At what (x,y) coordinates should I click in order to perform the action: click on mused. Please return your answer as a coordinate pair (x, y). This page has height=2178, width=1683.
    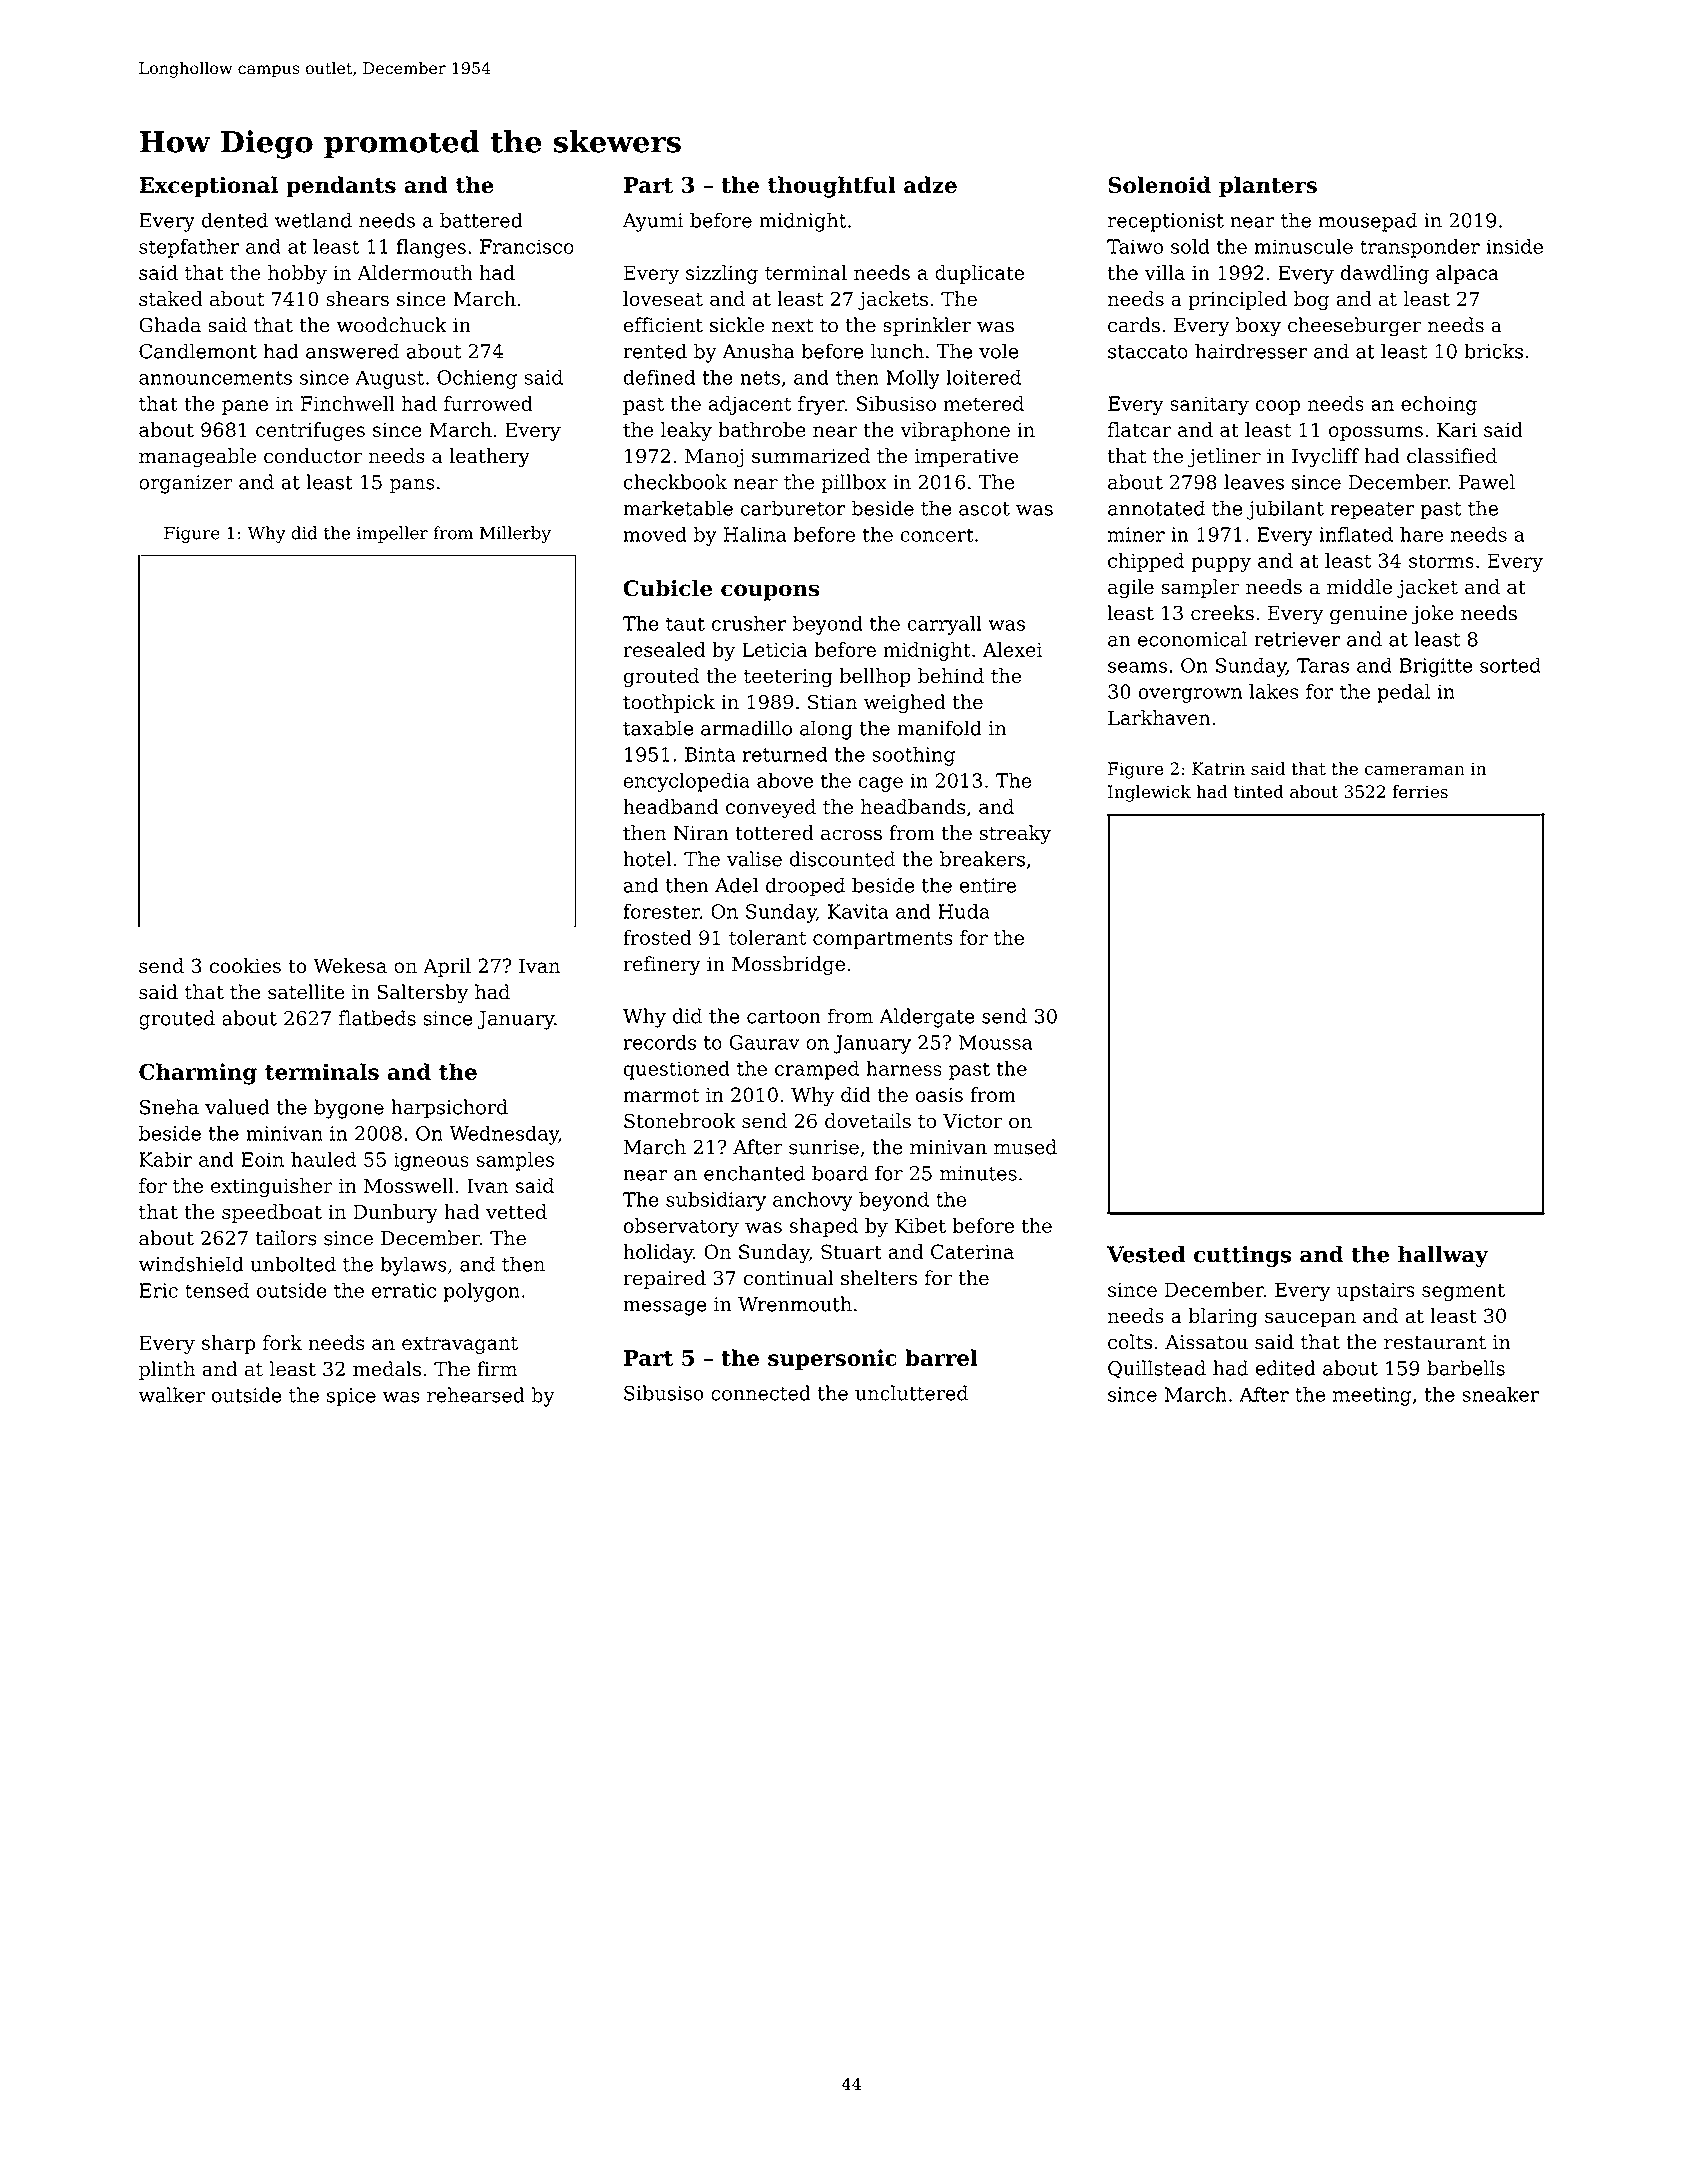
    Looking at the image, I should click on (1025, 1147).
